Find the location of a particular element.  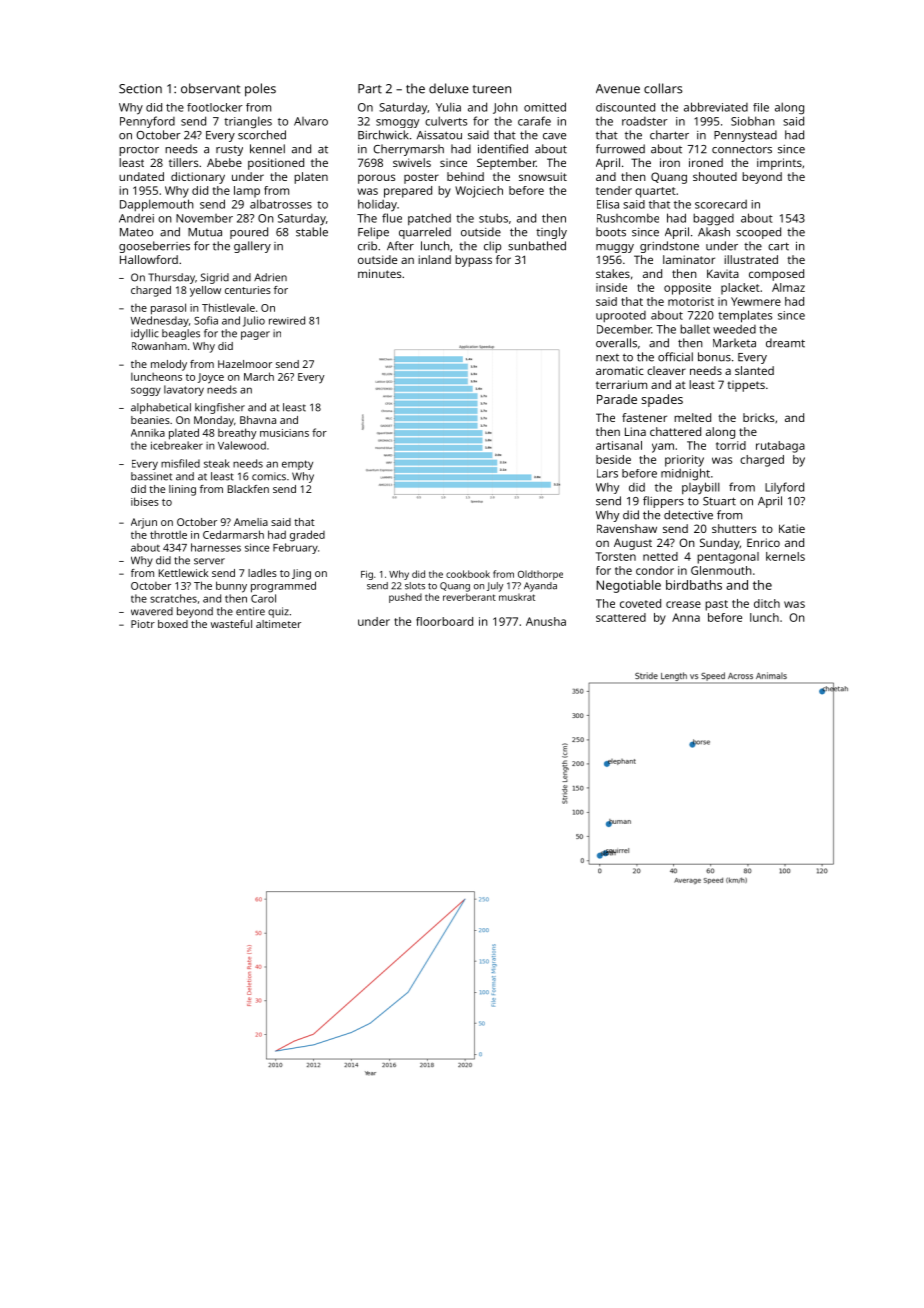

triangles is located at coordinates (248, 122).
